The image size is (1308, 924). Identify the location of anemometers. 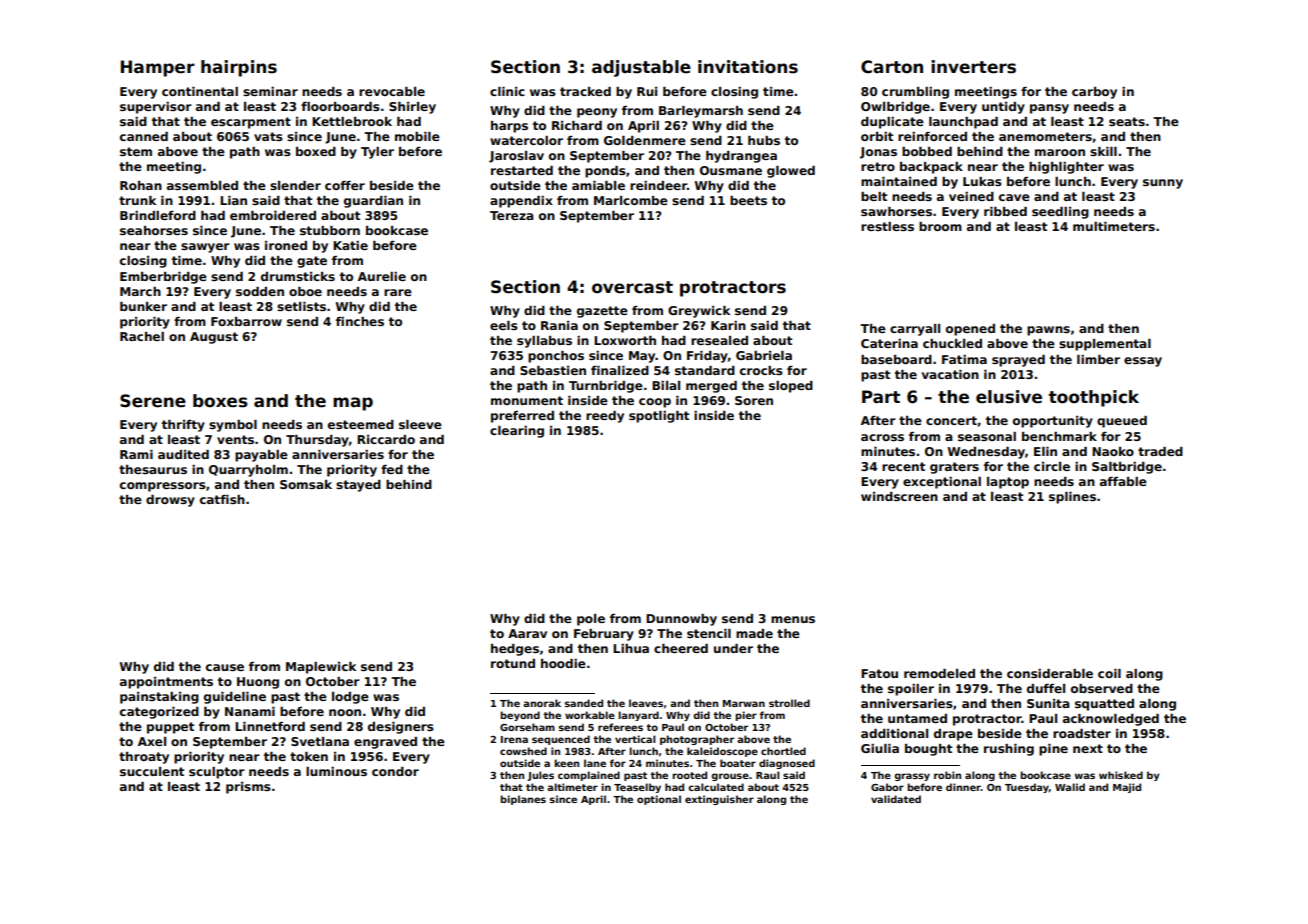
(1045, 136).
